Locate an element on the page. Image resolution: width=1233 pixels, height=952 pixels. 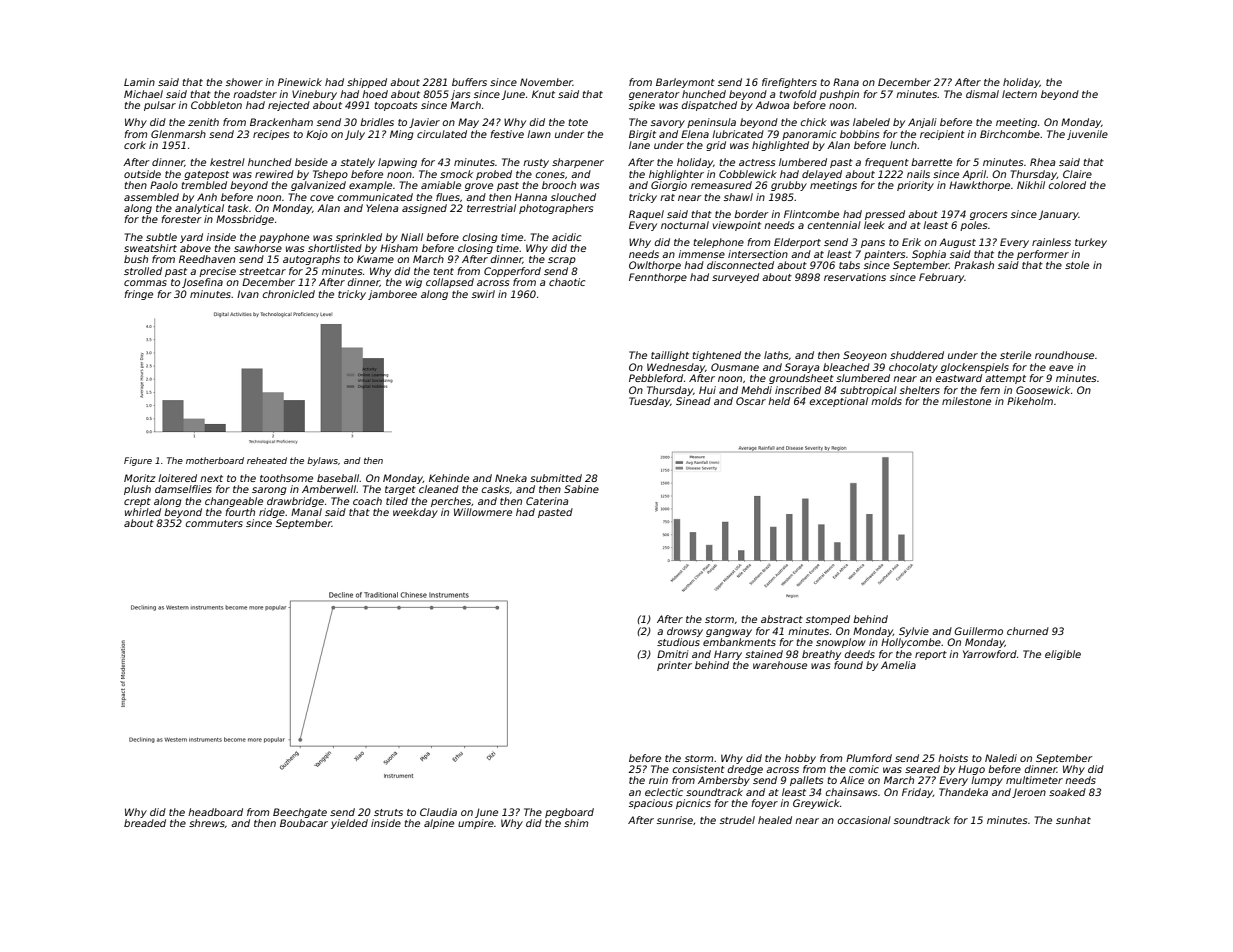
dismal is located at coordinates (982, 94).
